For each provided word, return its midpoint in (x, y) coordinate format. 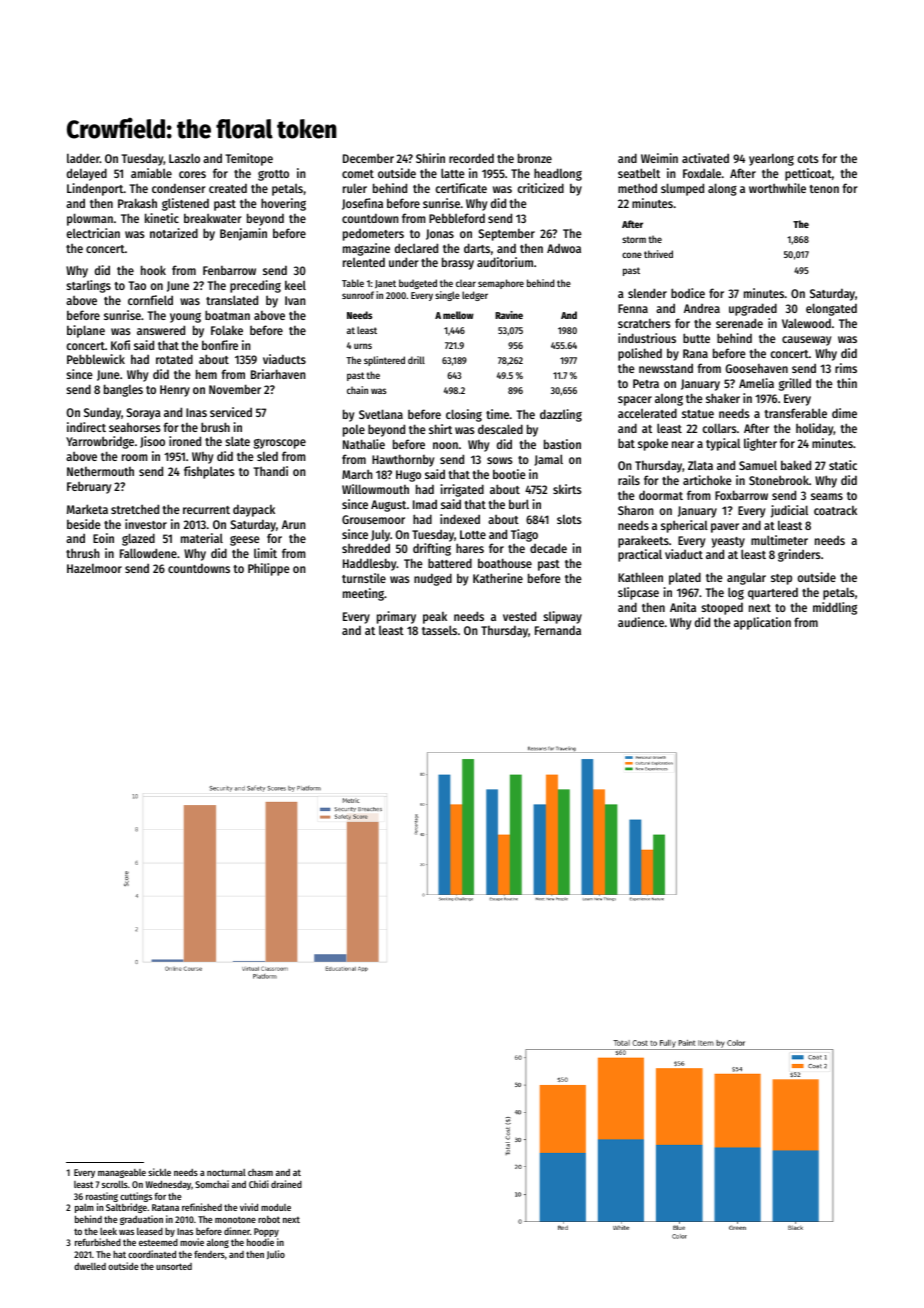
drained (286, 1184)
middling (835, 608)
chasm (260, 1172)
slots (569, 519)
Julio (276, 1255)
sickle (159, 1172)
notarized (174, 233)
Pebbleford (457, 218)
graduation (141, 1220)
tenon (824, 189)
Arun (294, 524)
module (276, 1207)
